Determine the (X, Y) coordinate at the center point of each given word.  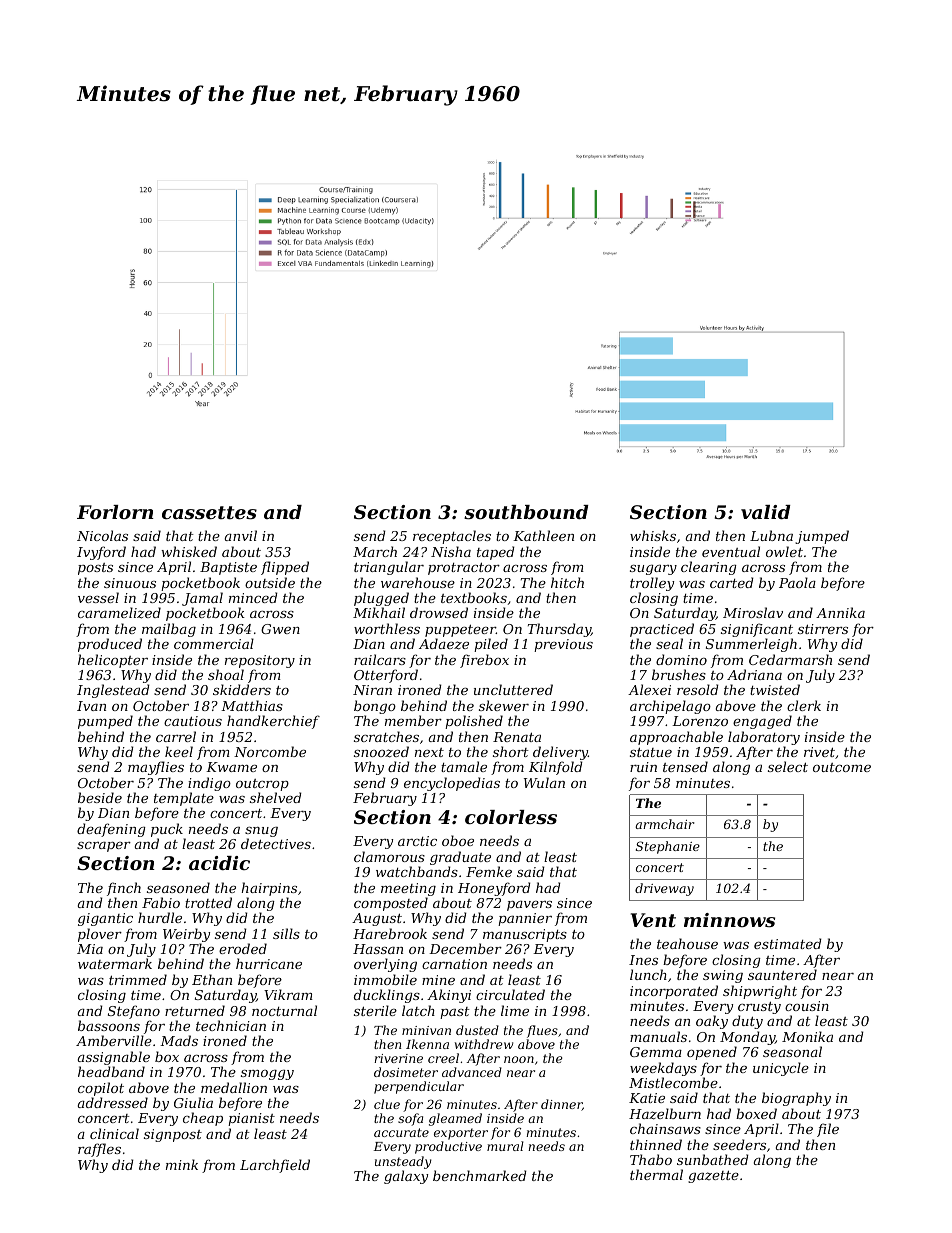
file (828, 1130)
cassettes (209, 513)
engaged (762, 722)
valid (766, 512)
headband (111, 1071)
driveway (664, 889)
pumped (105, 722)
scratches (386, 736)
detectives (276, 843)
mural (505, 1146)
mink (182, 1164)
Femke (489, 871)
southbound (526, 512)
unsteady (403, 1162)
